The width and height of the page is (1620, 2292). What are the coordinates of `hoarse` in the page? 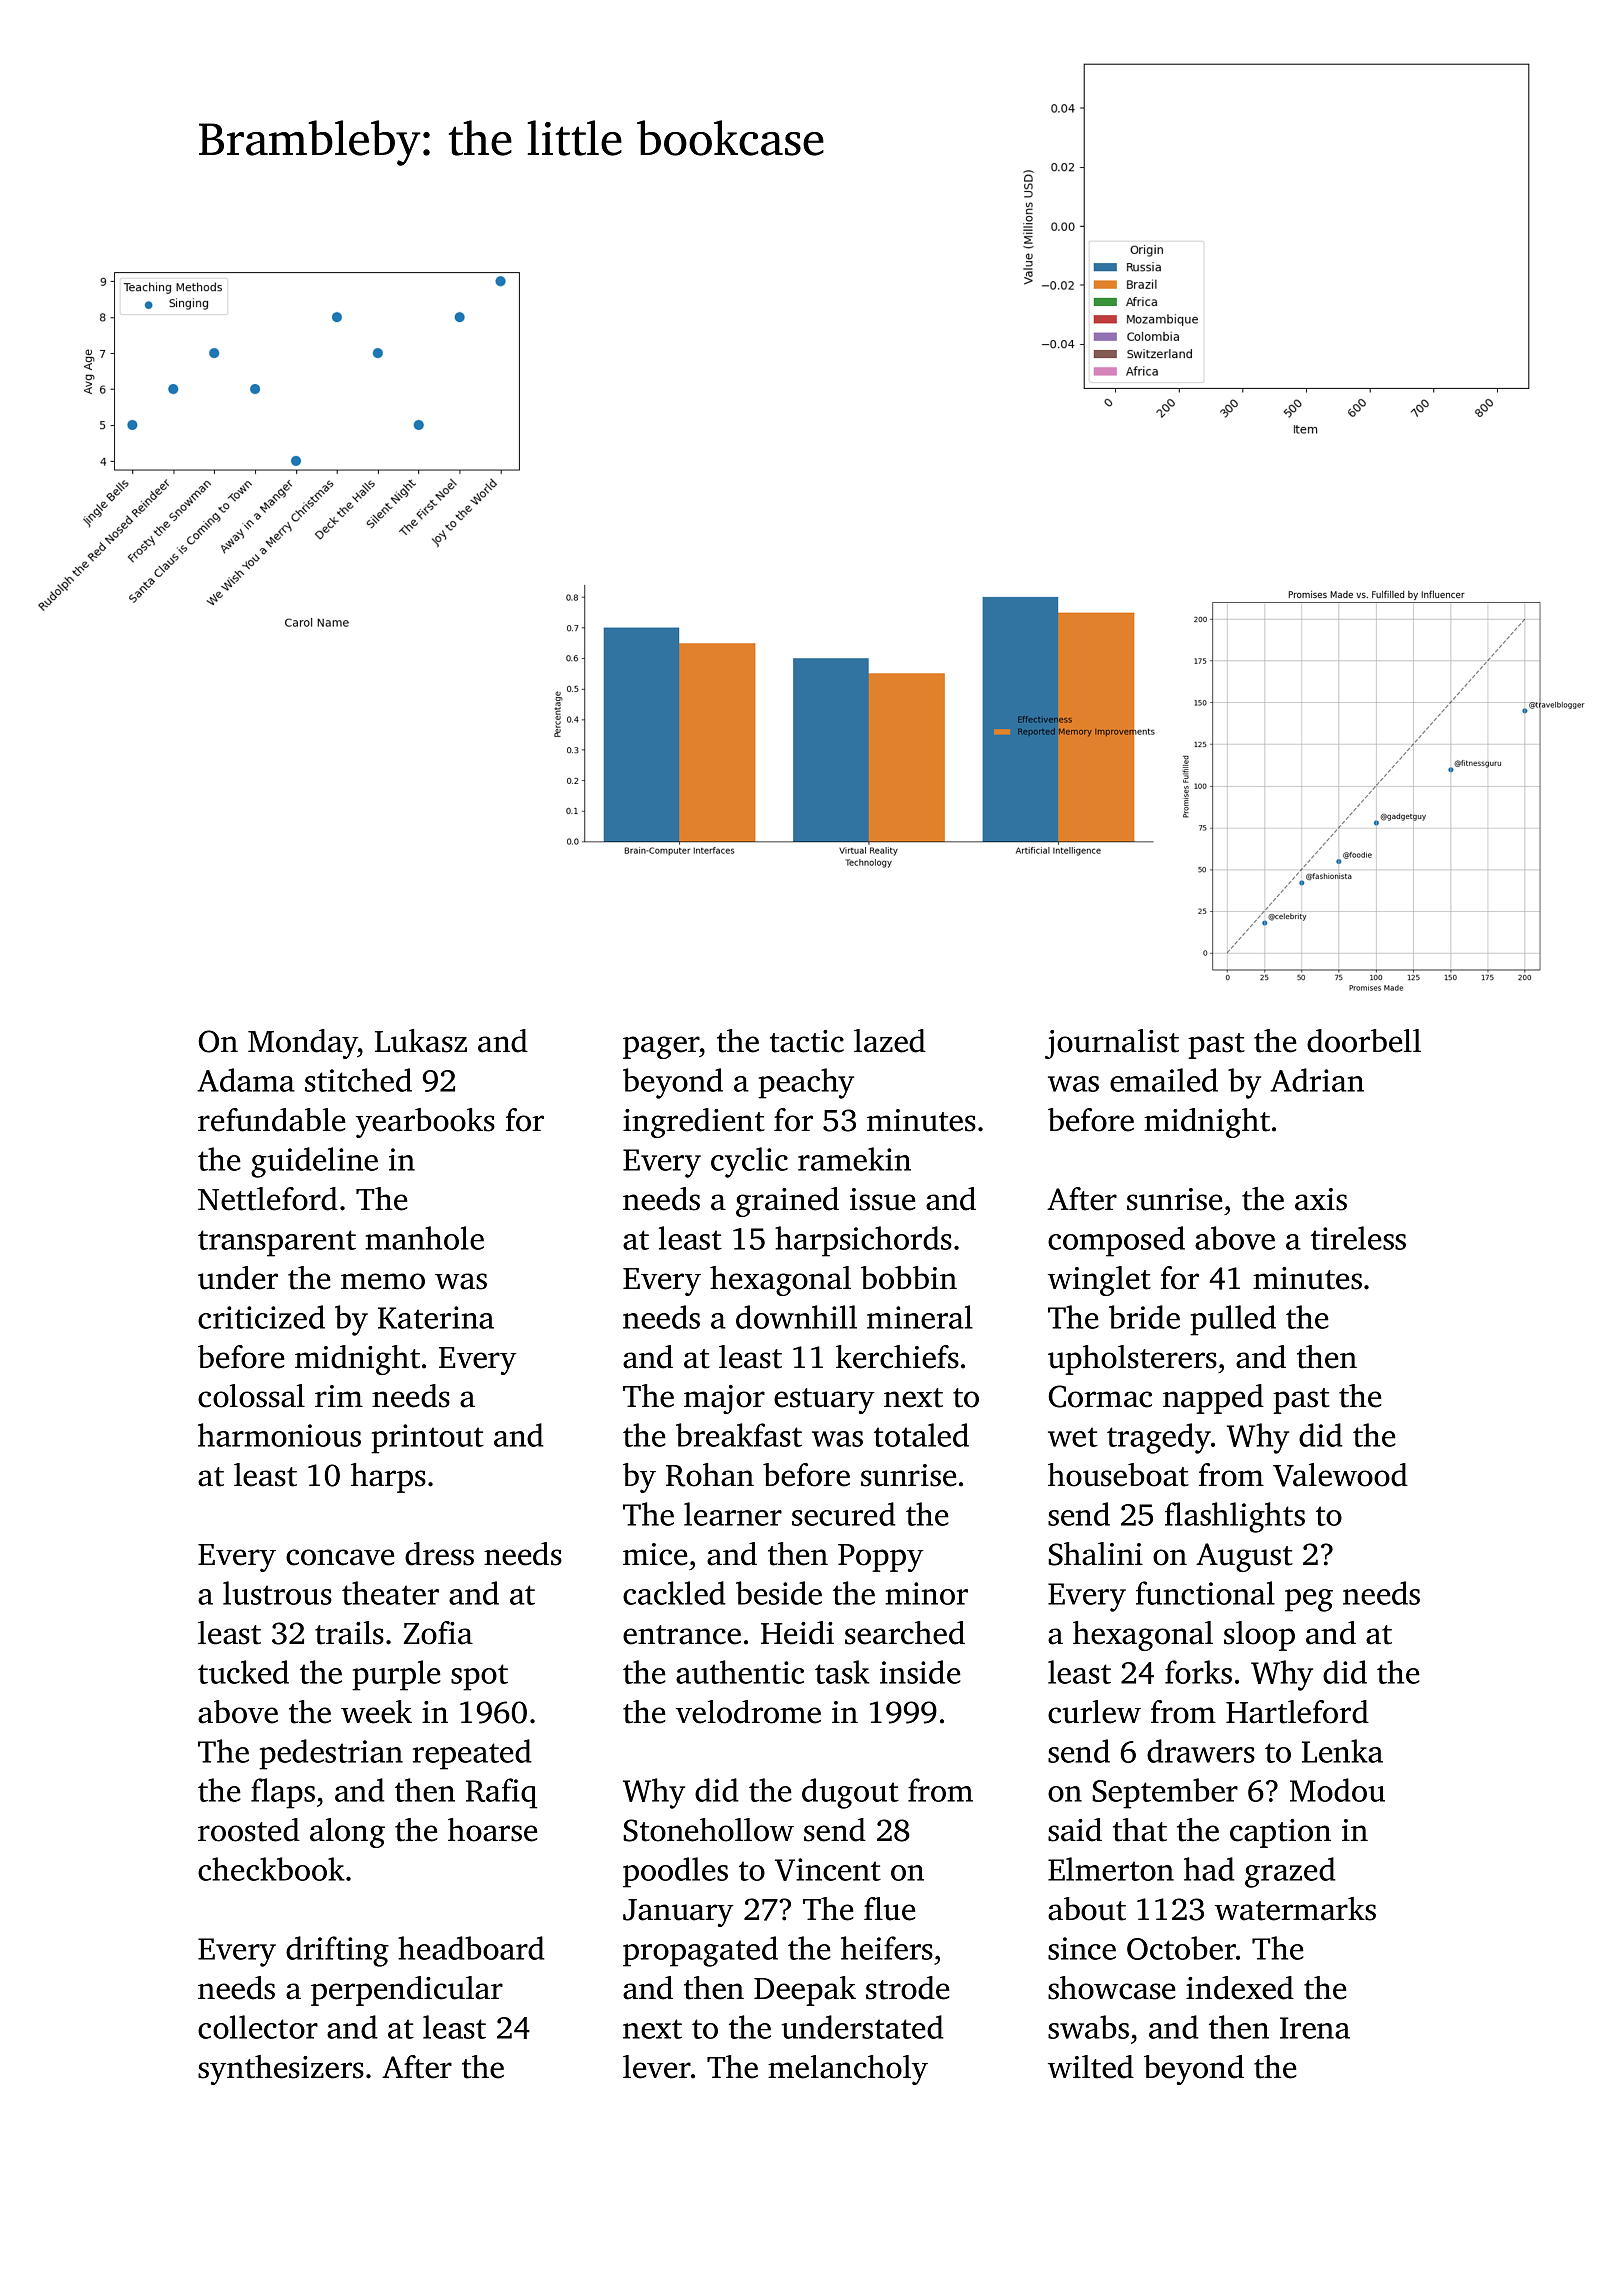 It's located at (493, 1830).
